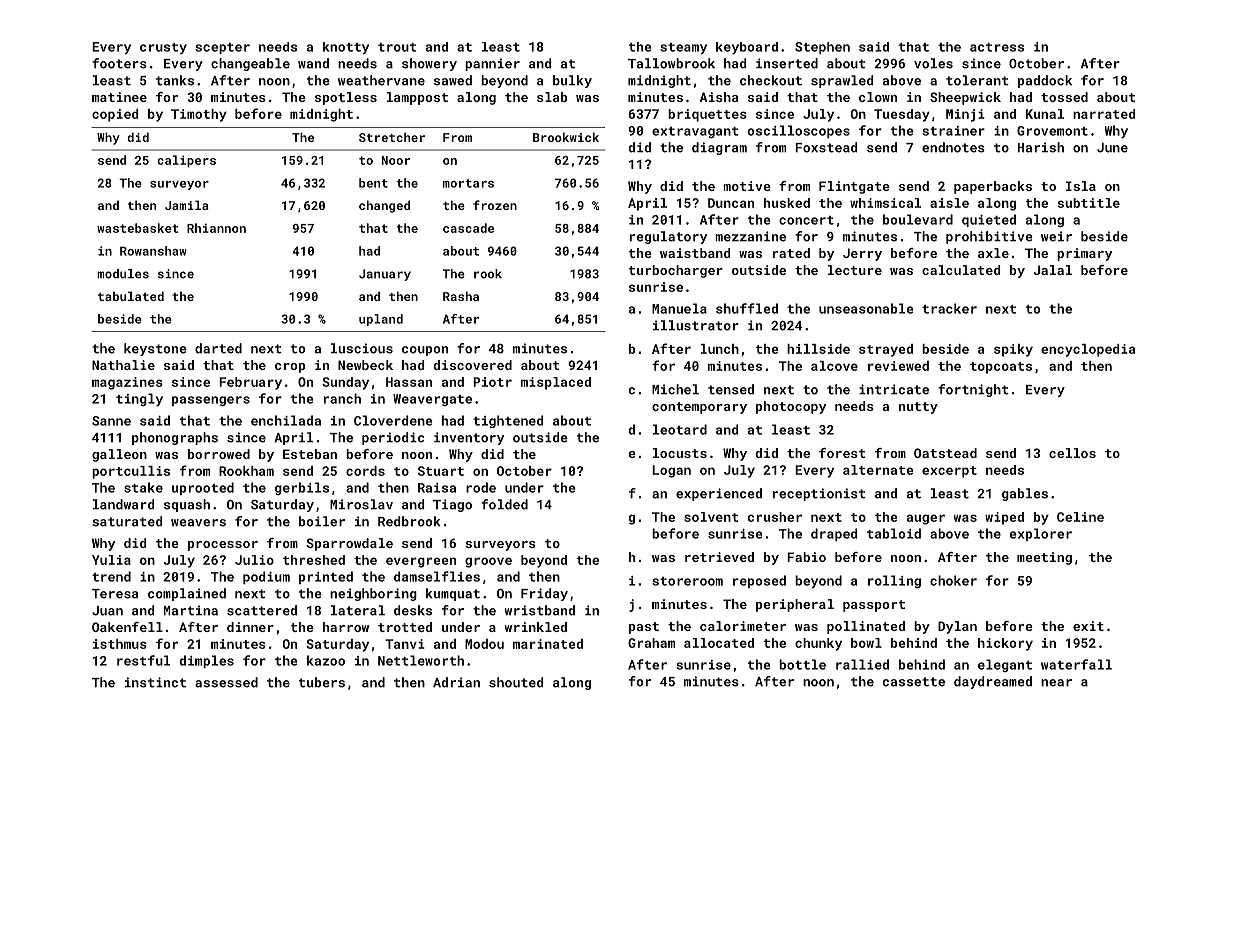  What do you see at coordinates (894, 389) in the screenshot?
I see `intricate` at bounding box center [894, 389].
